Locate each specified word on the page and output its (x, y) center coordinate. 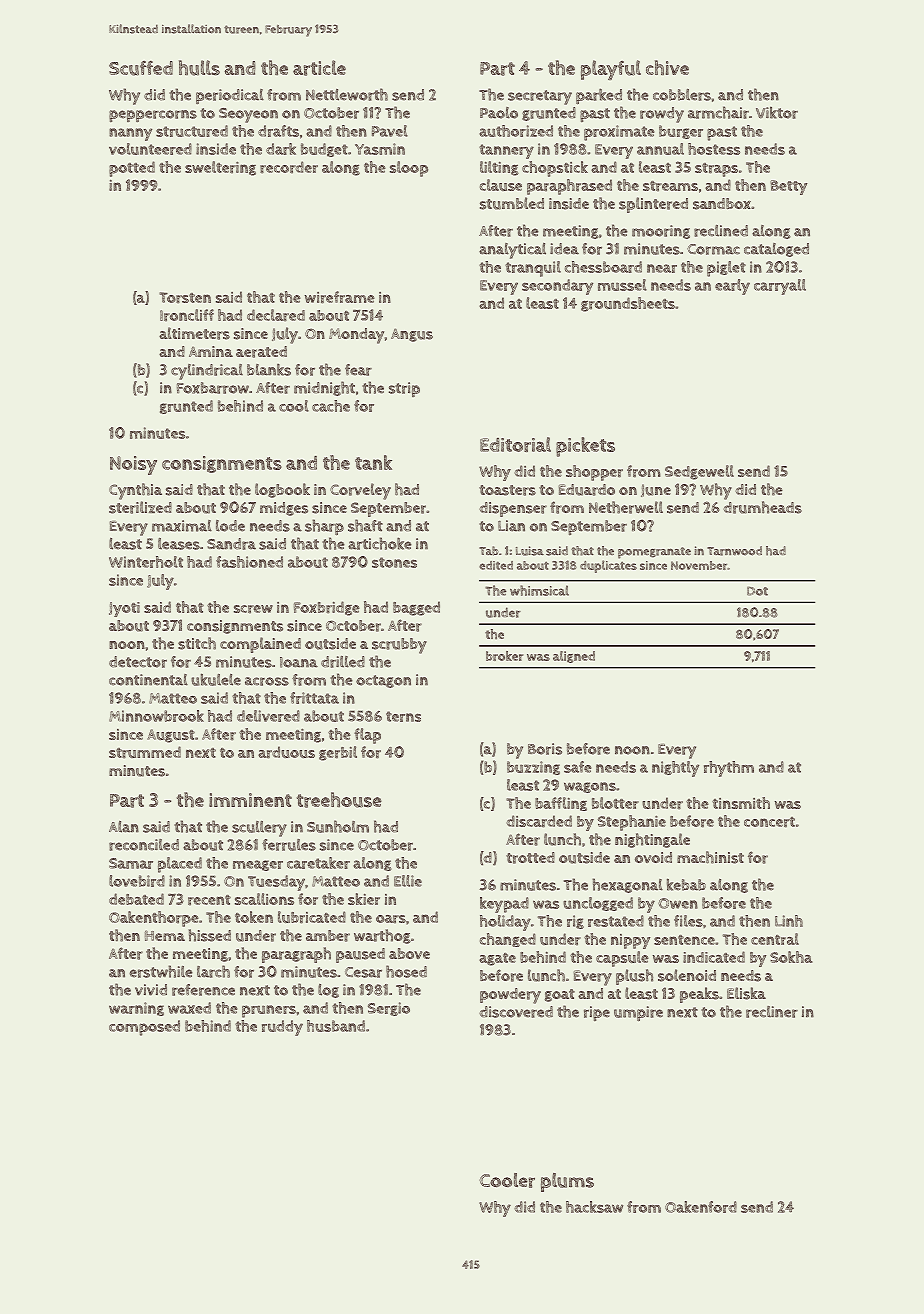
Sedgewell (699, 472)
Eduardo (587, 490)
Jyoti (124, 609)
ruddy (282, 1028)
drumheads (762, 507)
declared (276, 315)
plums (567, 1182)
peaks (699, 995)
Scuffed (141, 68)
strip (404, 389)
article (319, 68)
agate (497, 959)
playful (611, 70)
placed (180, 865)
